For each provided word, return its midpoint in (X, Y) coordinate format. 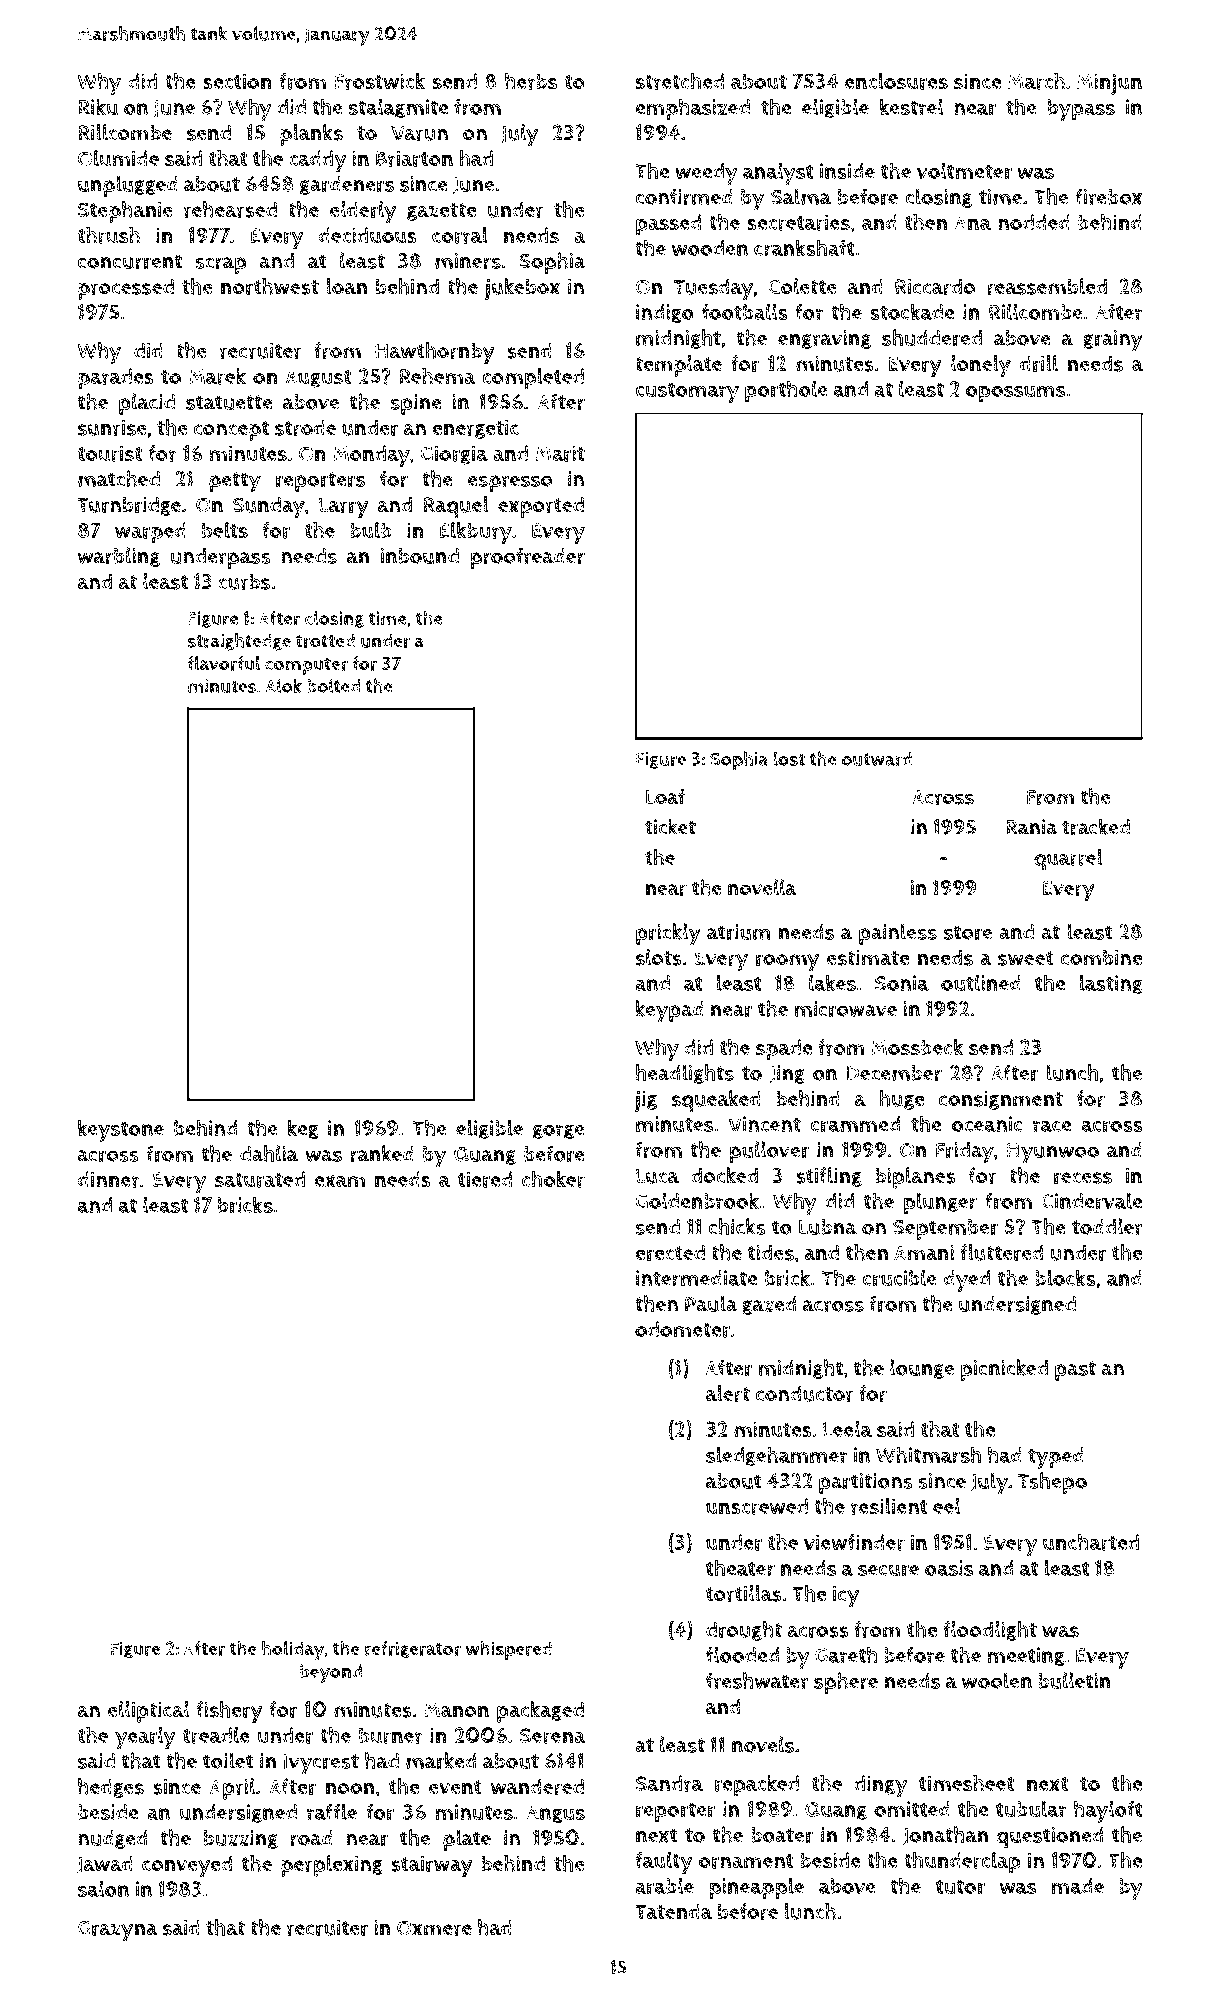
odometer (682, 1329)
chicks (737, 1226)
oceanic (987, 1124)
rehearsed (230, 209)
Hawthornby (435, 353)
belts (225, 530)
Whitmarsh (928, 1455)
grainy (1113, 341)
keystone (121, 1130)
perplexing (332, 1866)
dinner (109, 1179)
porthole (786, 391)
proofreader (527, 558)
